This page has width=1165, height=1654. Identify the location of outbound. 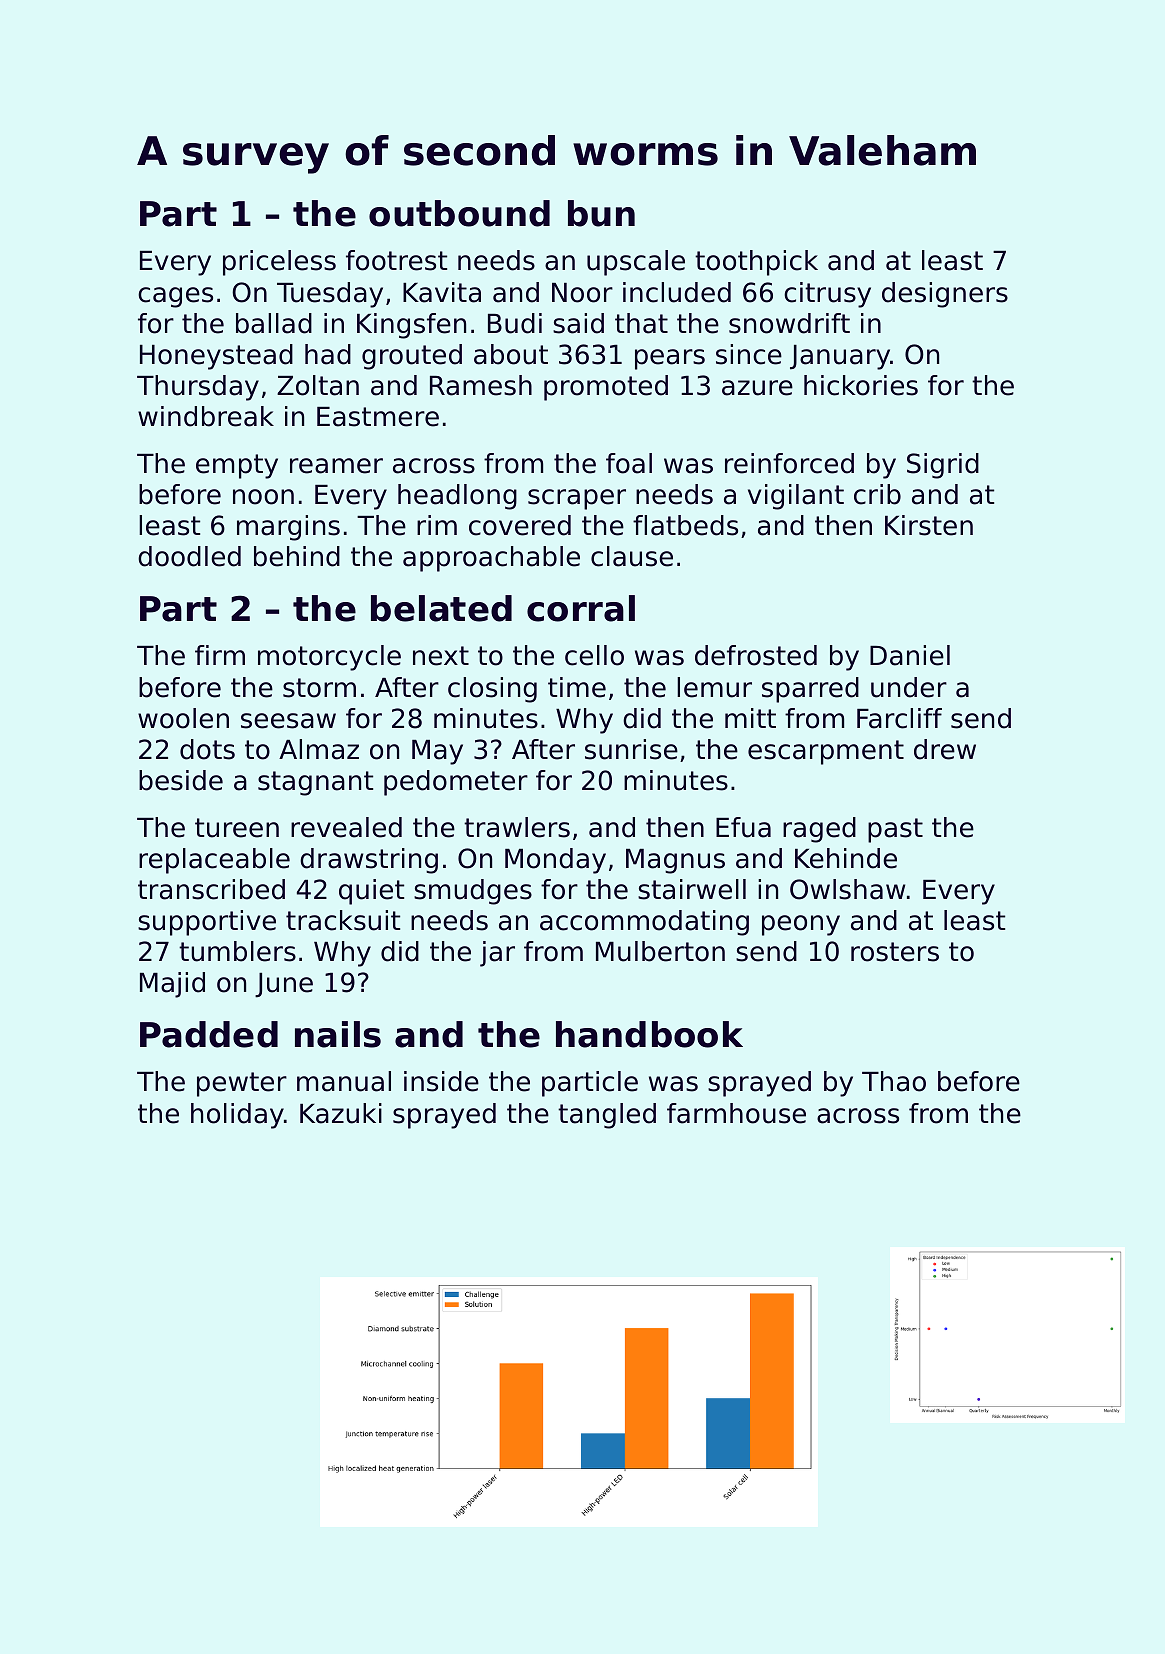
(459, 213).
